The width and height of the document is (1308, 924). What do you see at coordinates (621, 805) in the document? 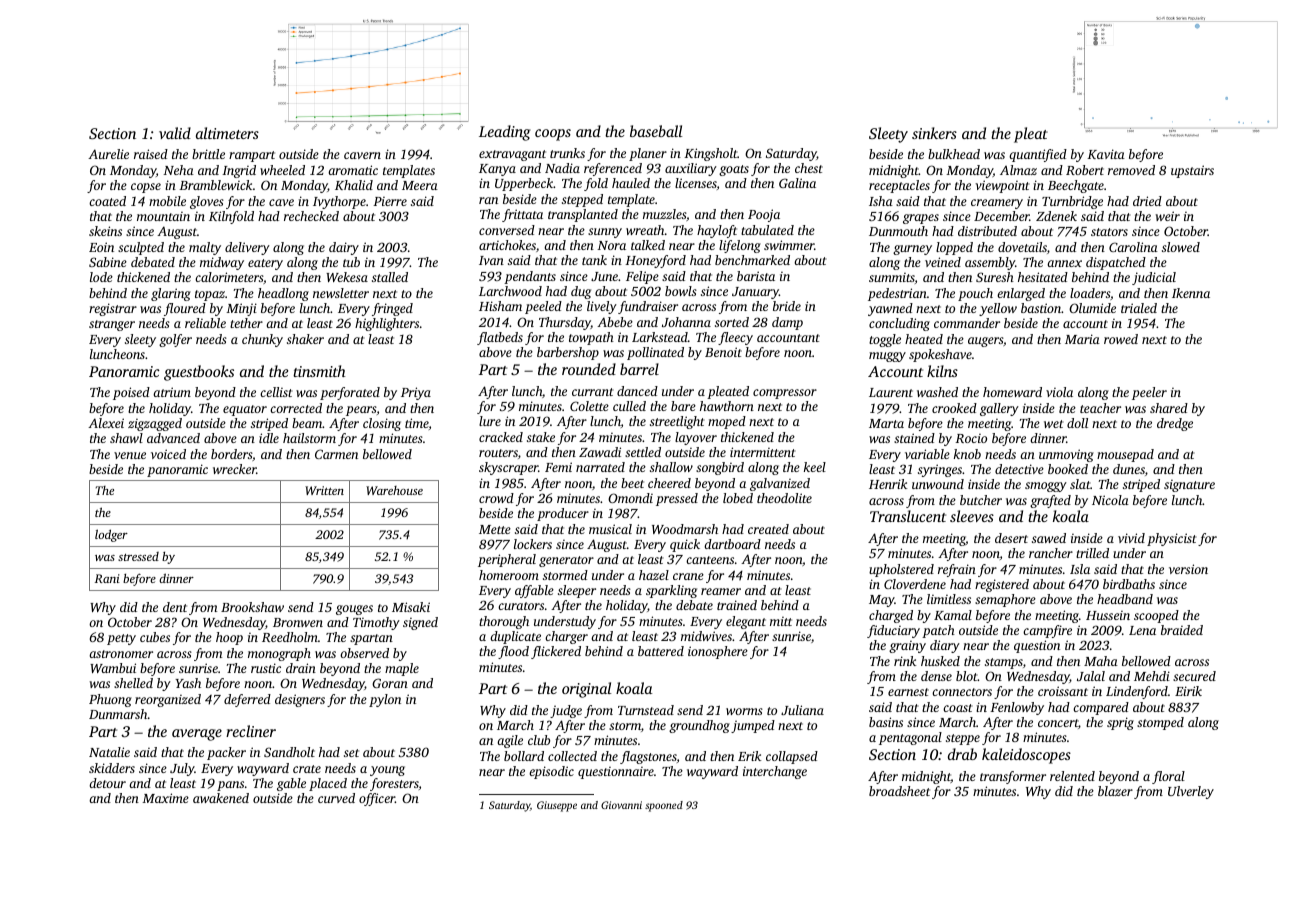
I see `Giovanni` at bounding box center [621, 805].
